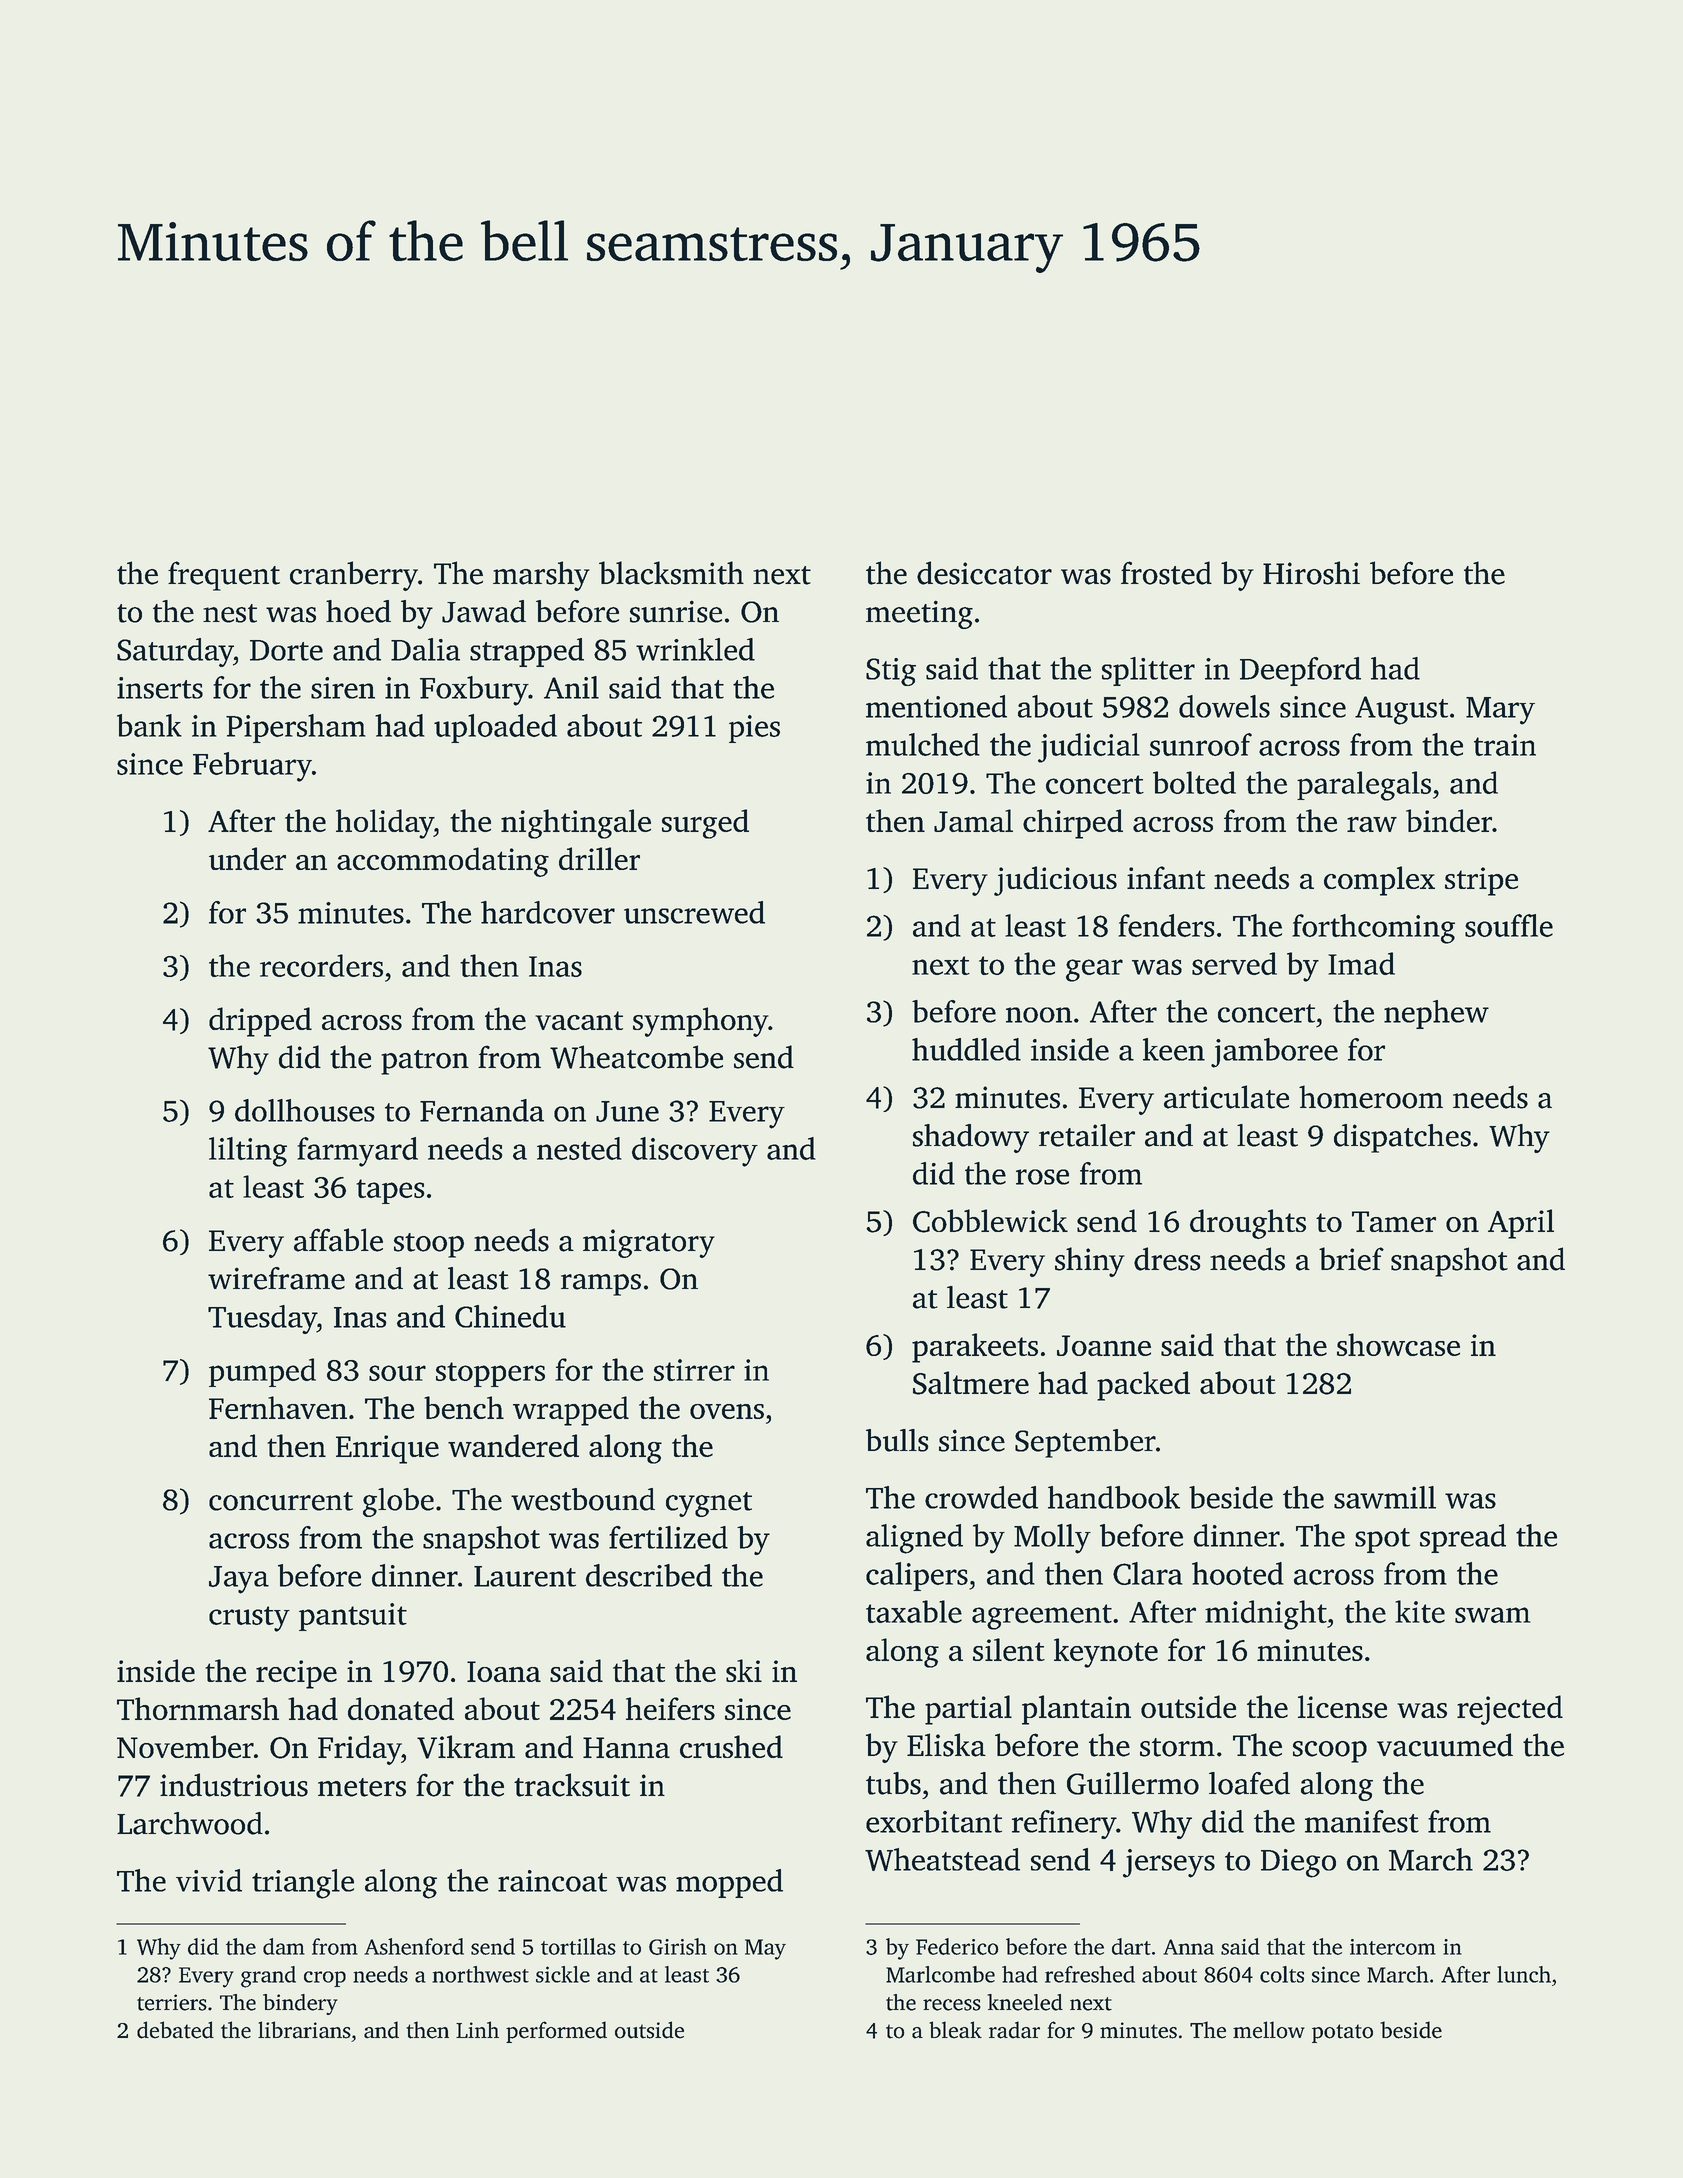 This image has width=1683, height=2178. I want to click on splitter, so click(1148, 671).
